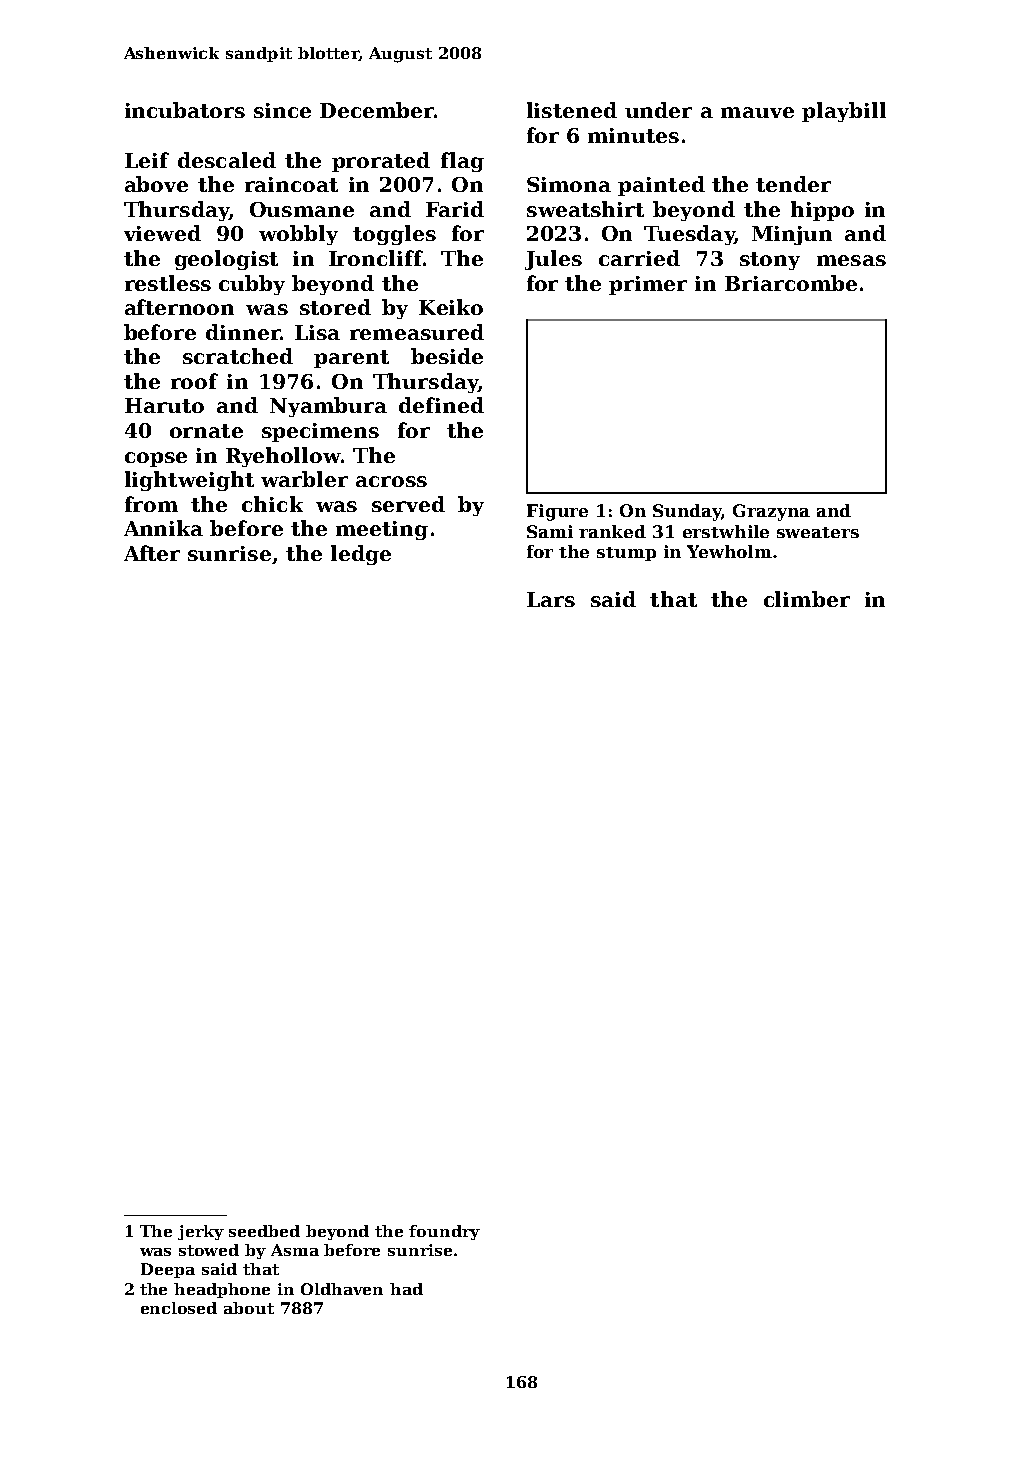 The height and width of the screenshot is (1463, 1010). Describe the element at coordinates (361, 555) in the screenshot. I see `ledge` at that location.
